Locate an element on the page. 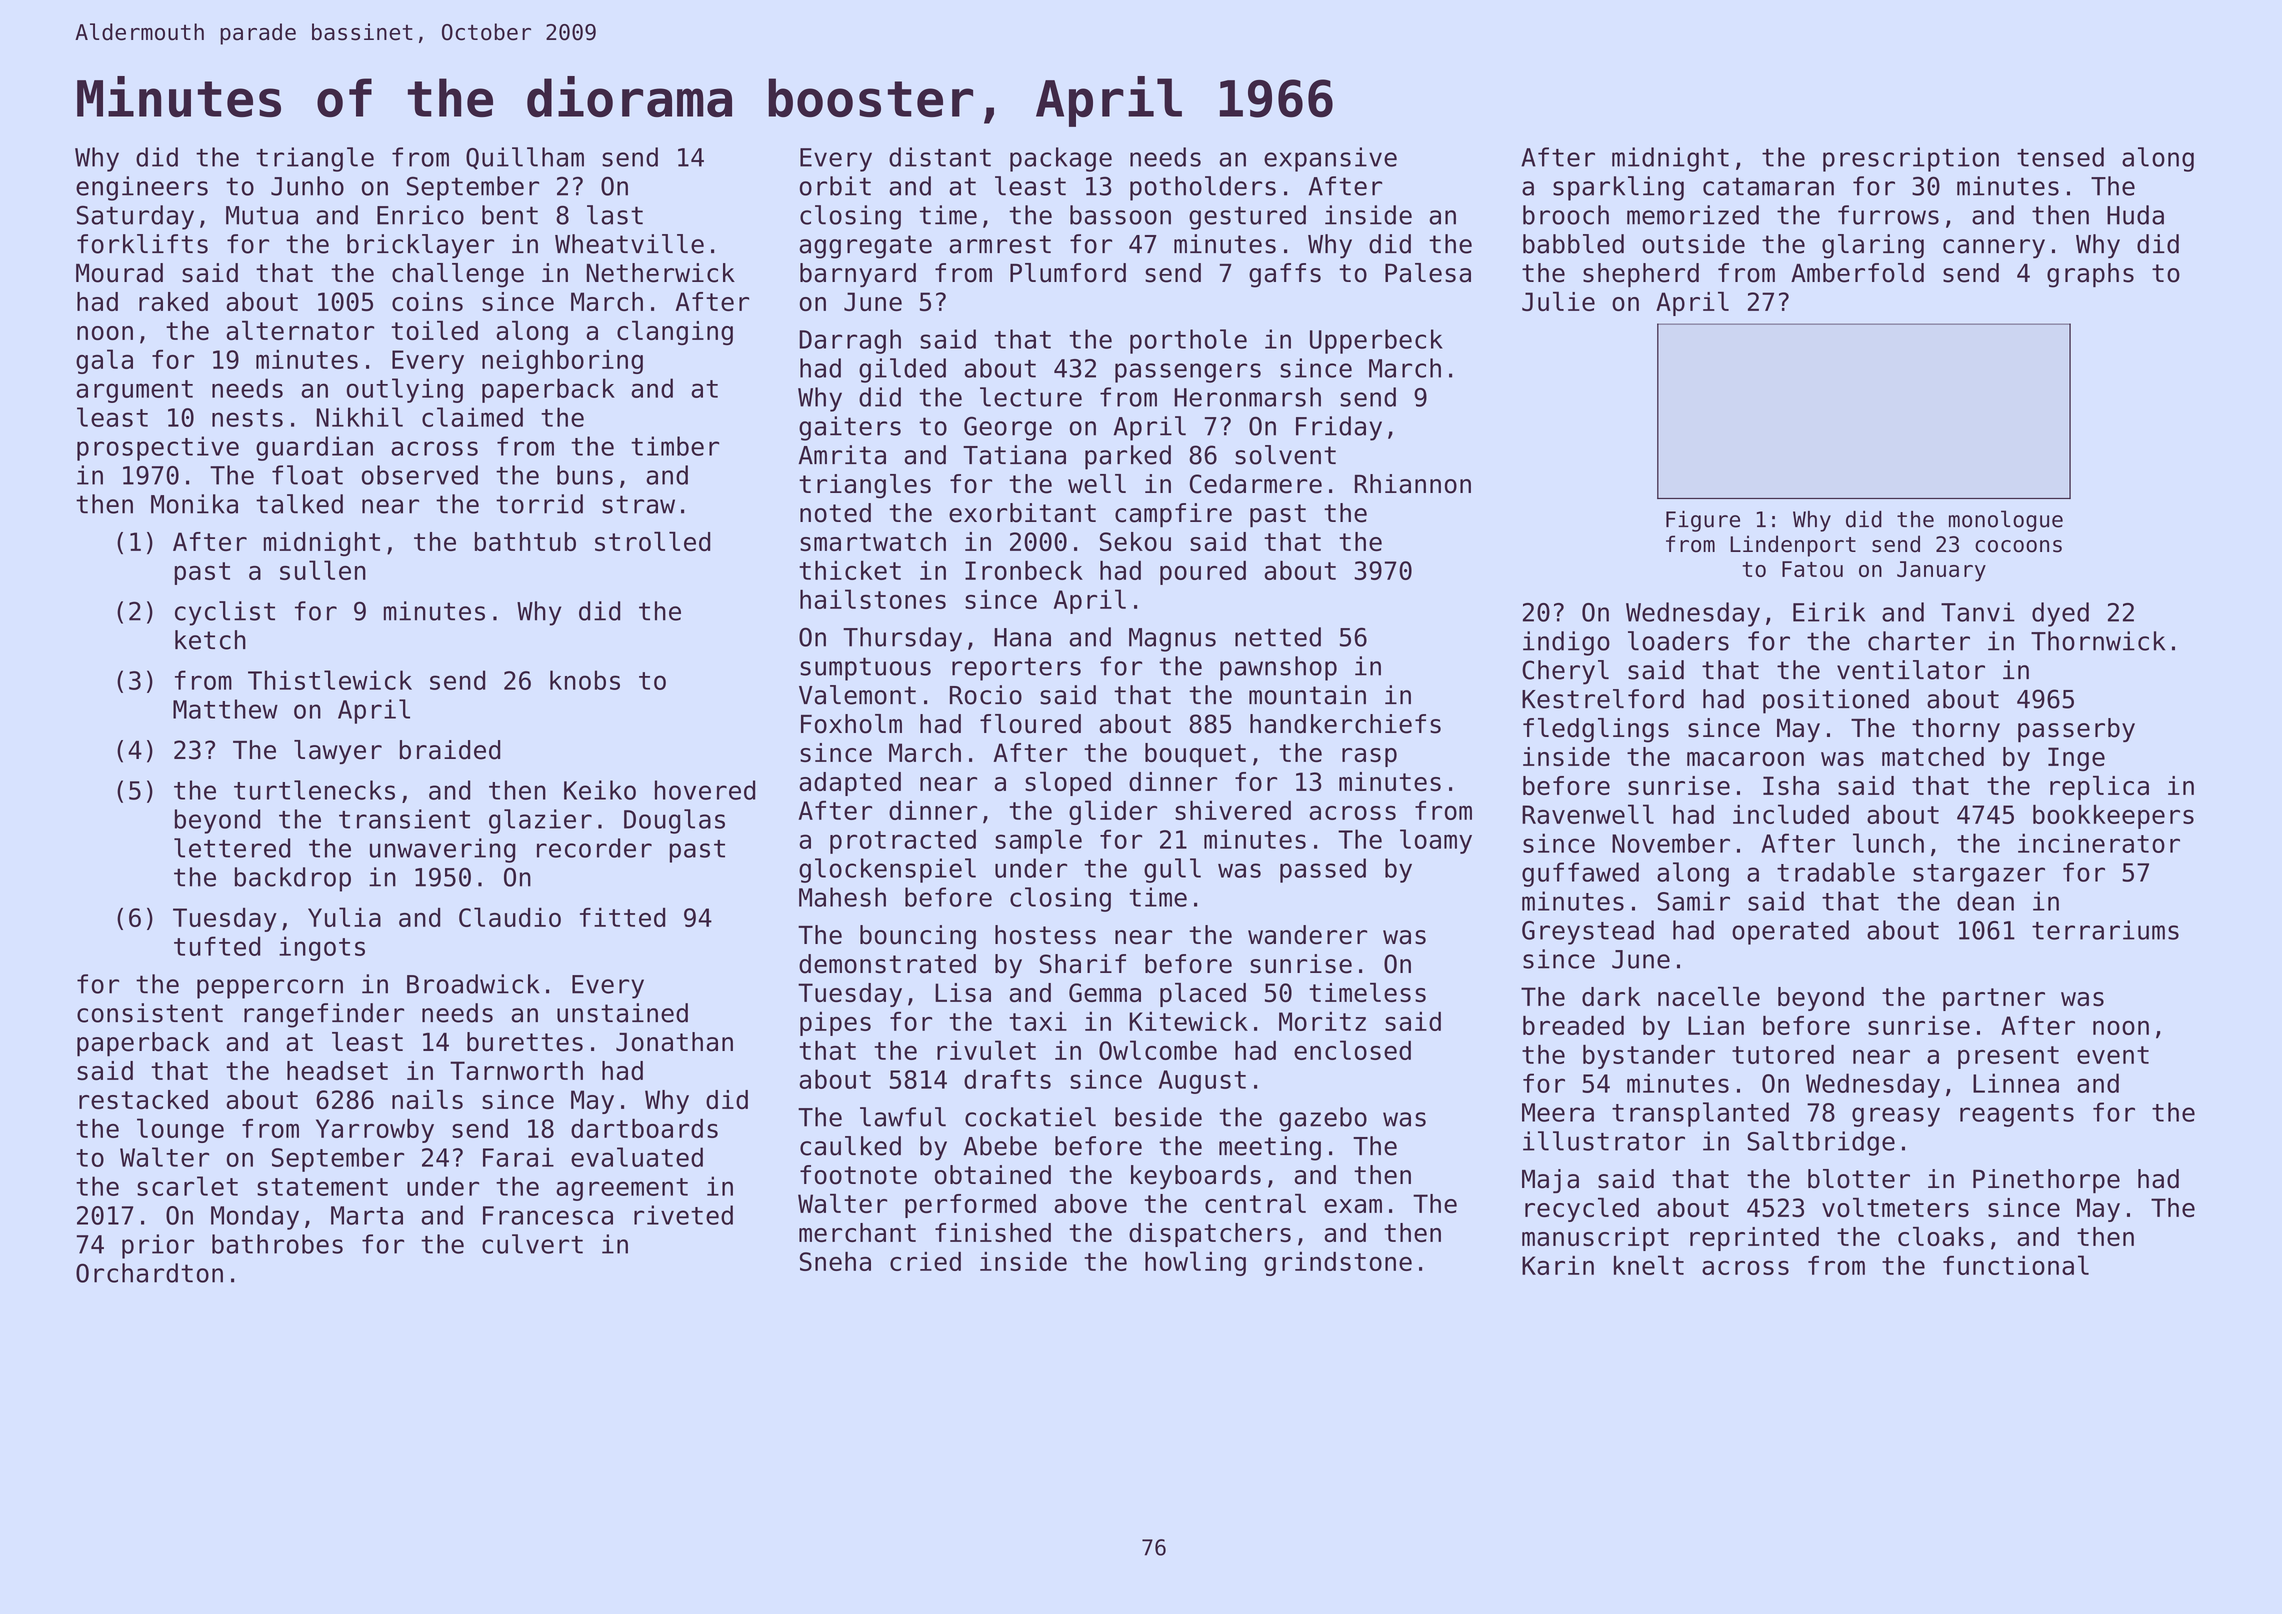 The width and height of the page is (2282, 1614). gull is located at coordinates (1172, 870).
